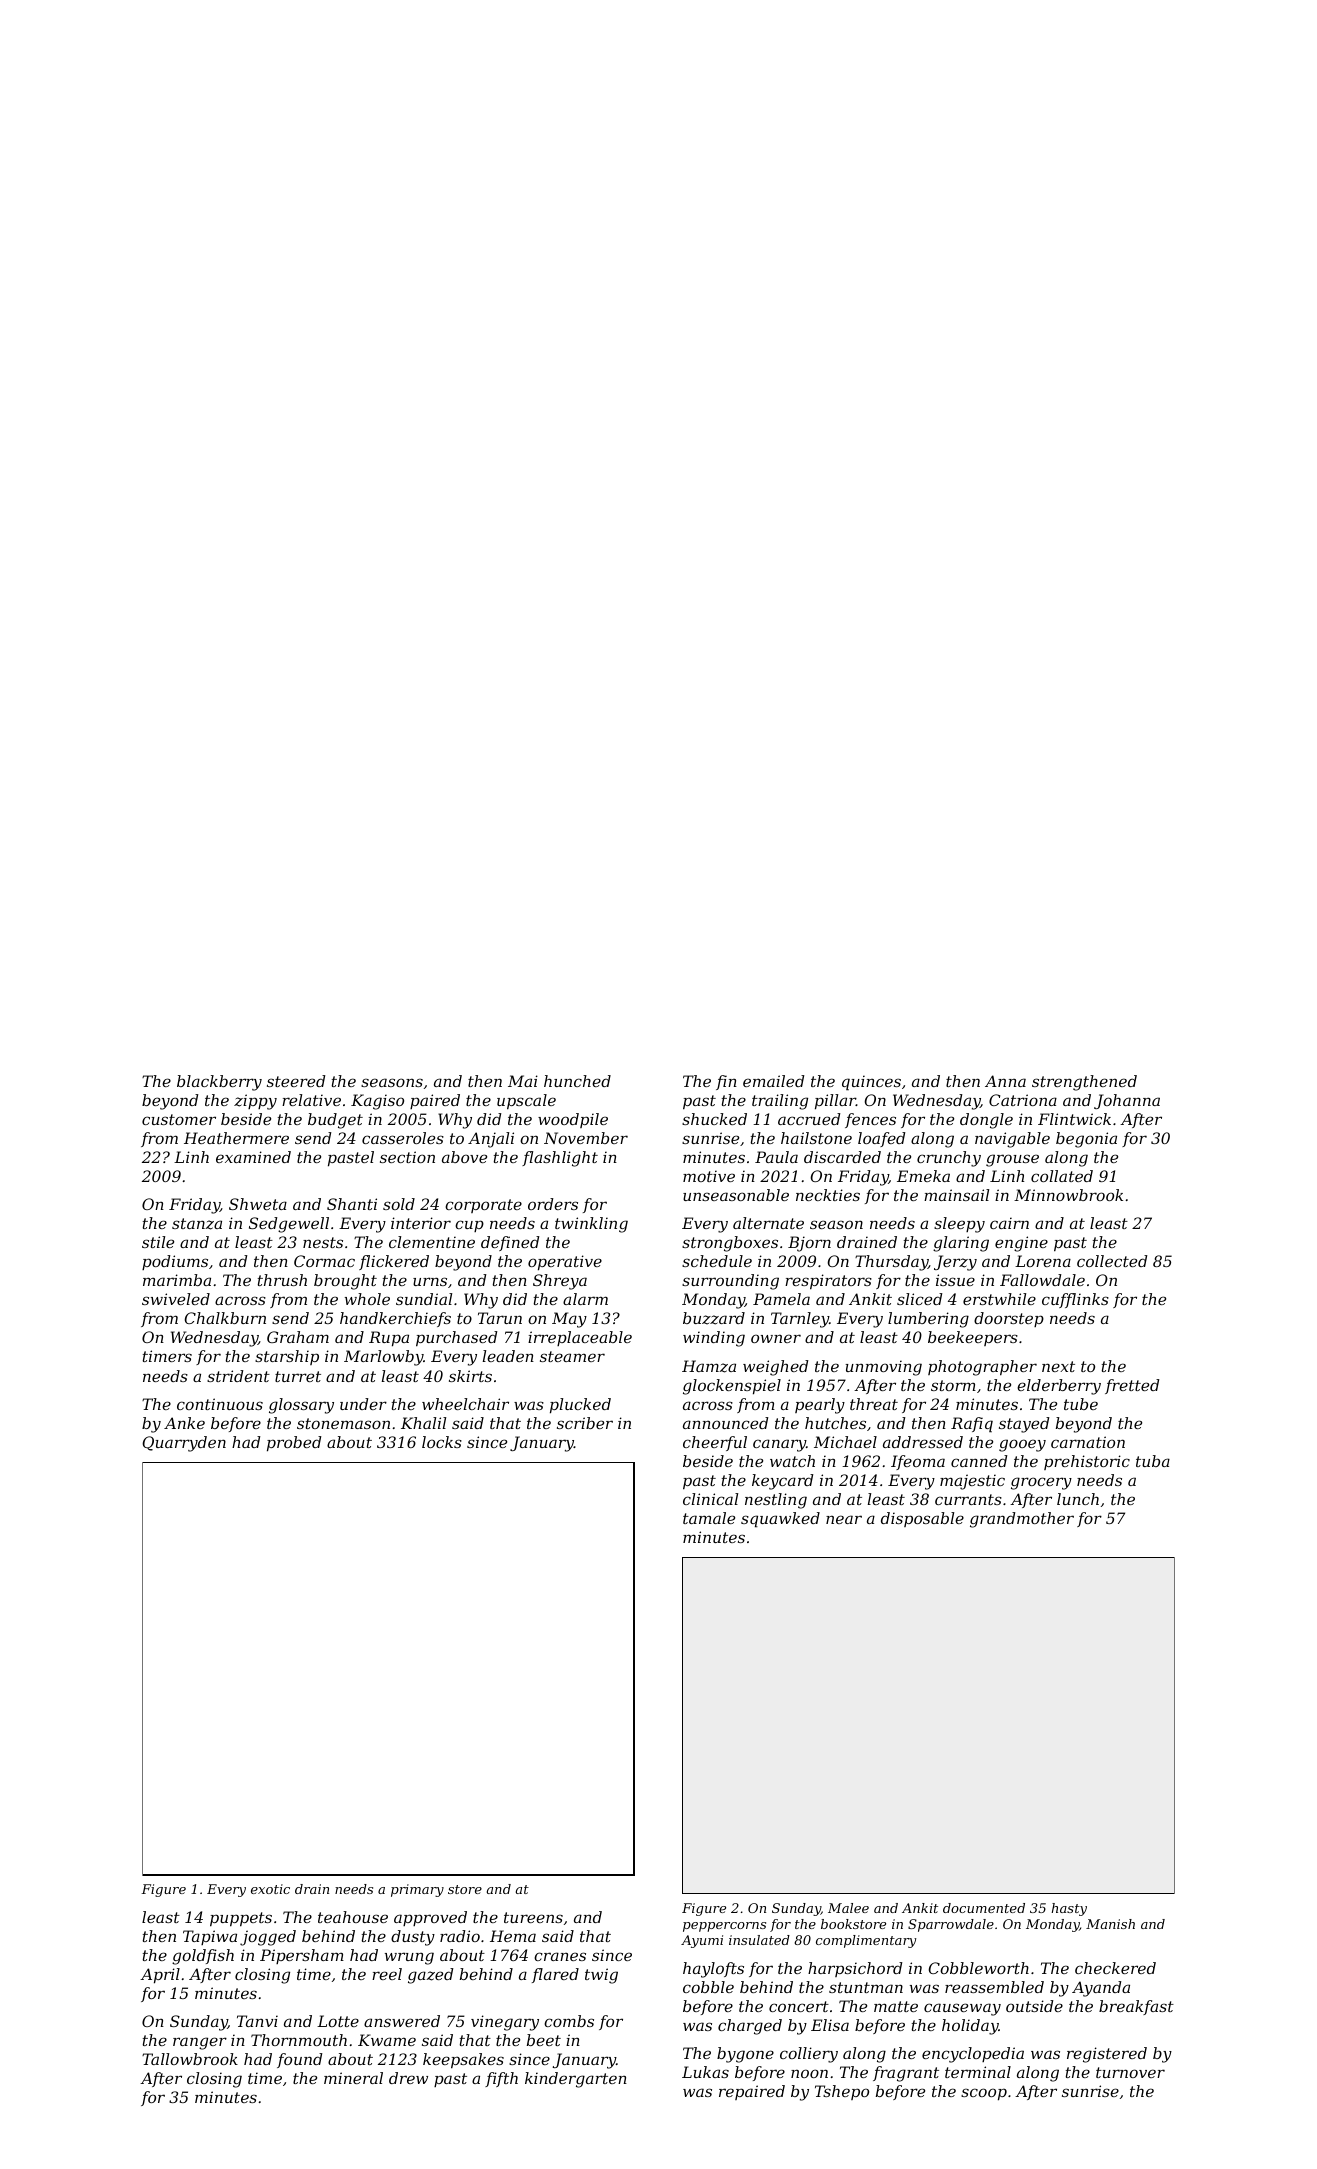  What do you see at coordinates (709, 1518) in the image?
I see `tamale` at bounding box center [709, 1518].
